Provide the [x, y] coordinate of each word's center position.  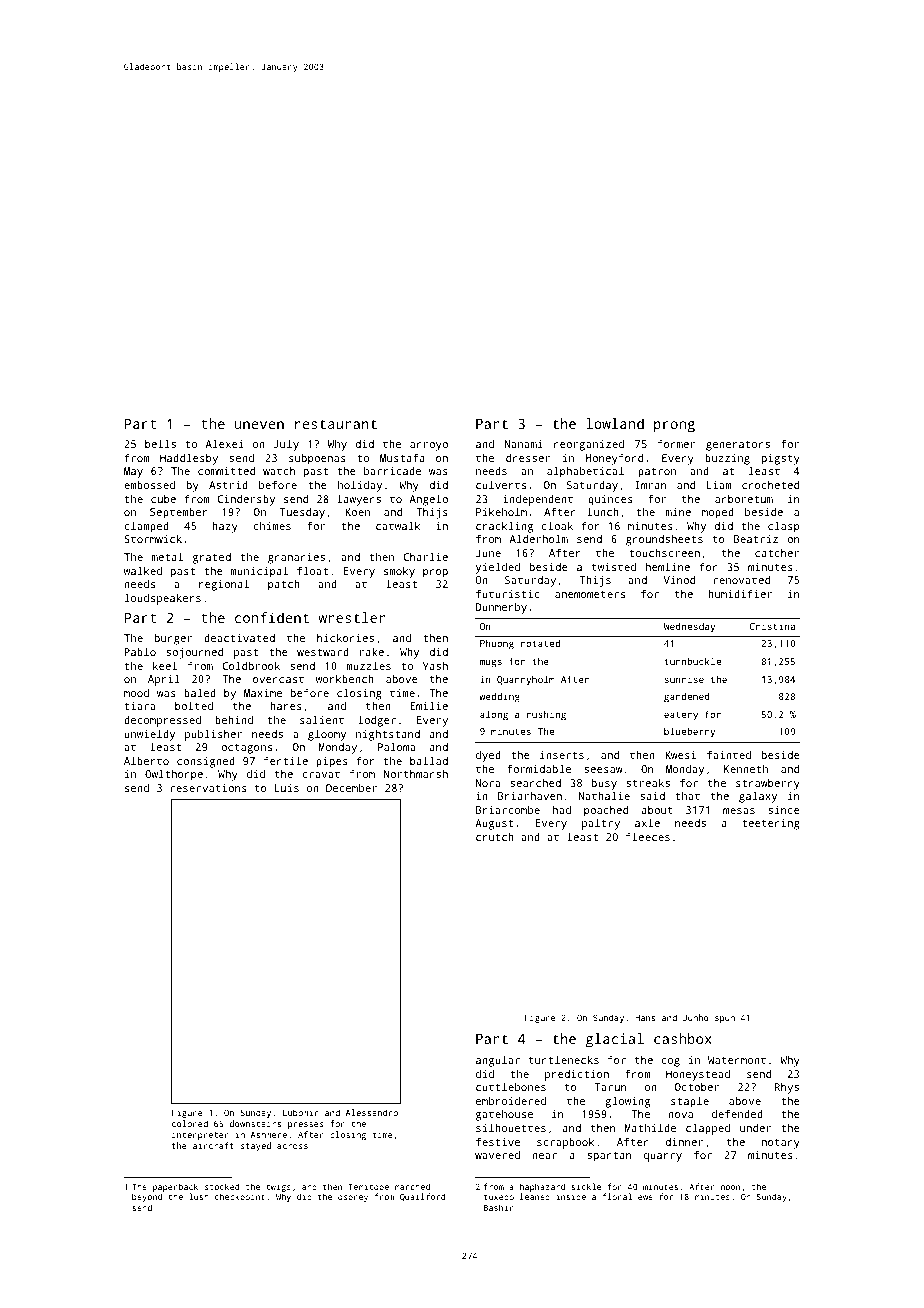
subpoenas [317, 459]
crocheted [770, 485]
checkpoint [240, 1197]
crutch [495, 837]
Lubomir [300, 1112]
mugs [491, 664]
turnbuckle [692, 661]
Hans [645, 1018]
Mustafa [402, 457]
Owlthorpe [174, 775]
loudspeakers [163, 599]
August [494, 824]
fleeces [648, 836]
